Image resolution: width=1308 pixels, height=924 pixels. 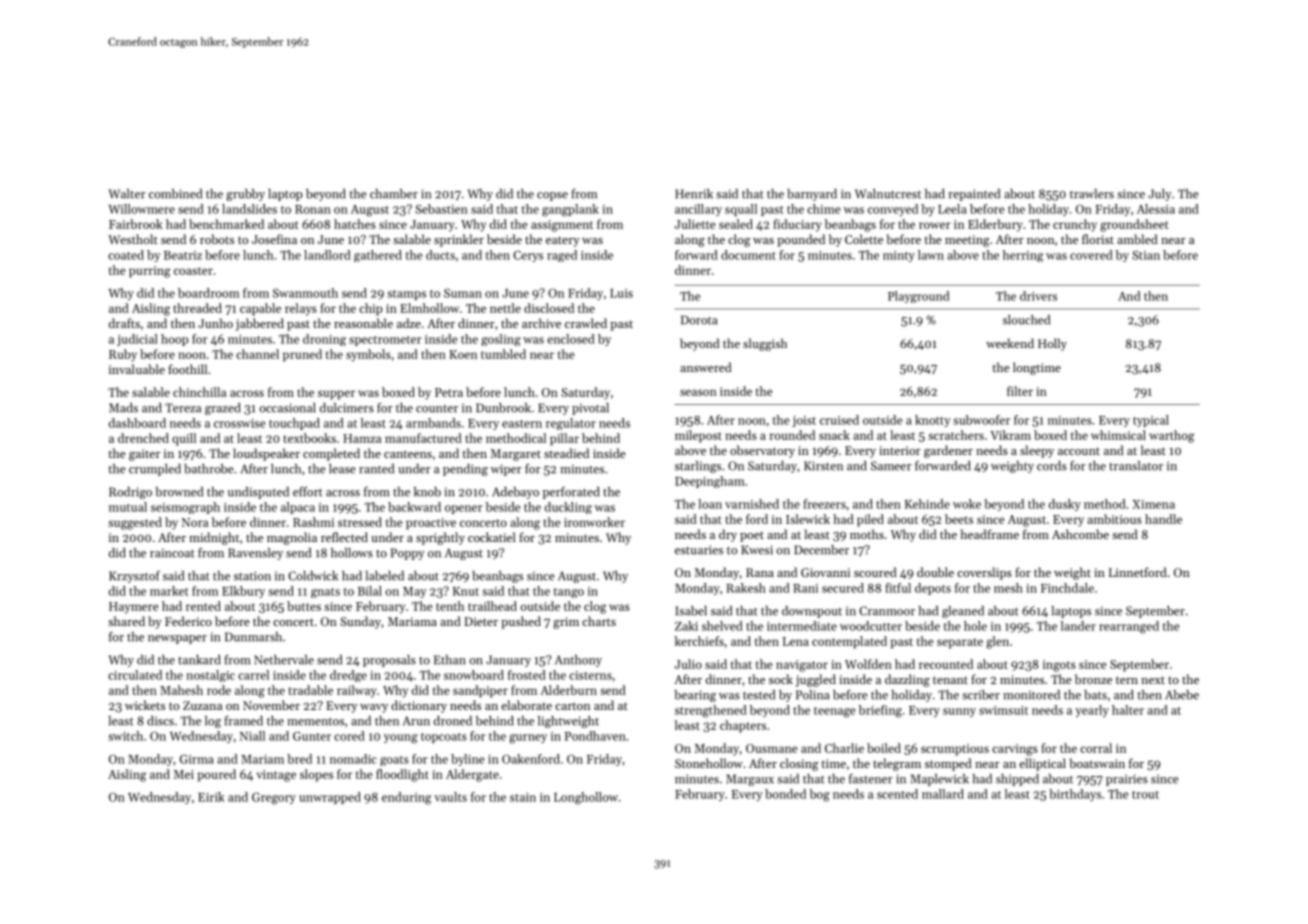 What do you see at coordinates (919, 297) in the image?
I see `Playground` at bounding box center [919, 297].
